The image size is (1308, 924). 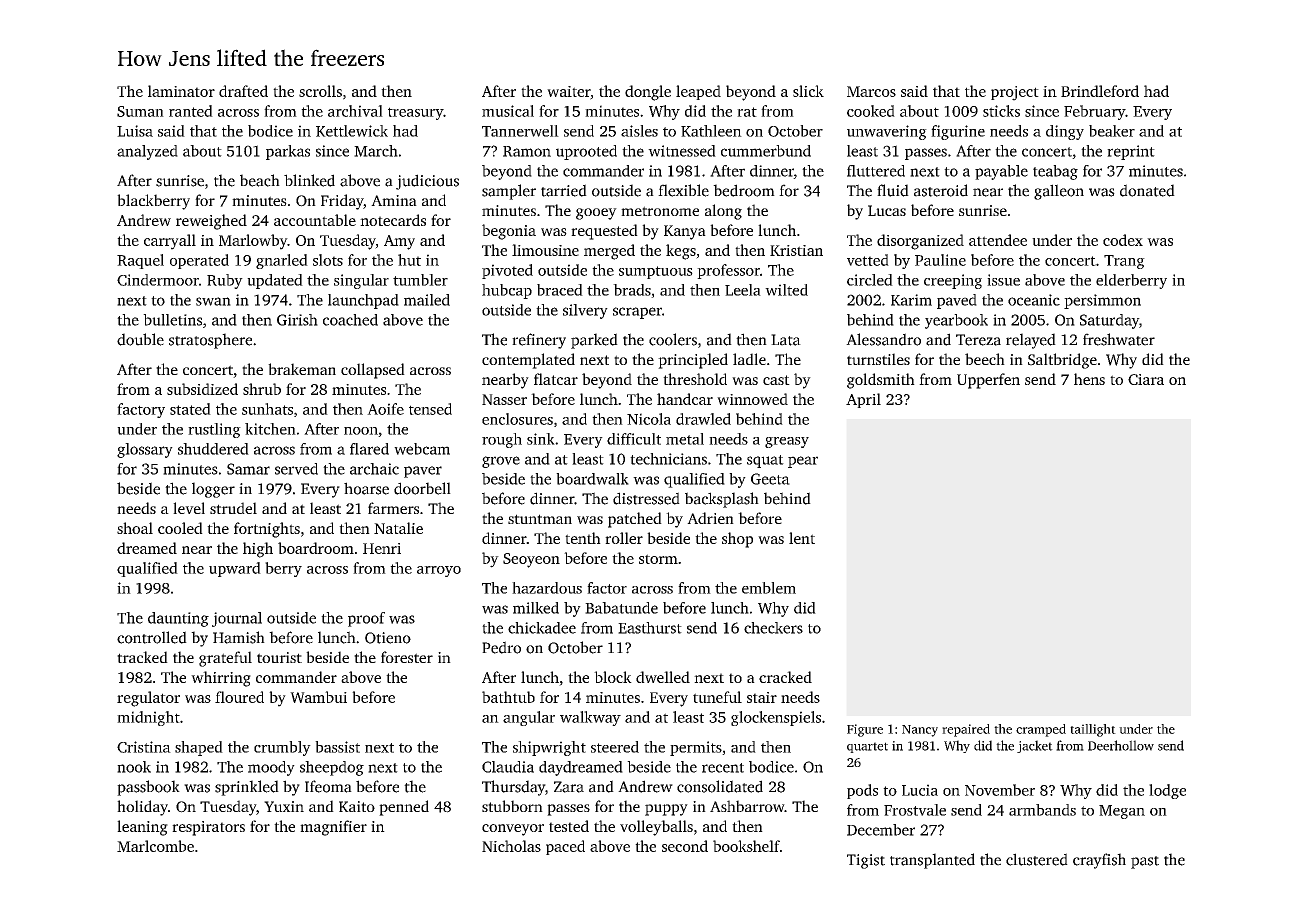 I want to click on Suman, so click(x=140, y=111).
